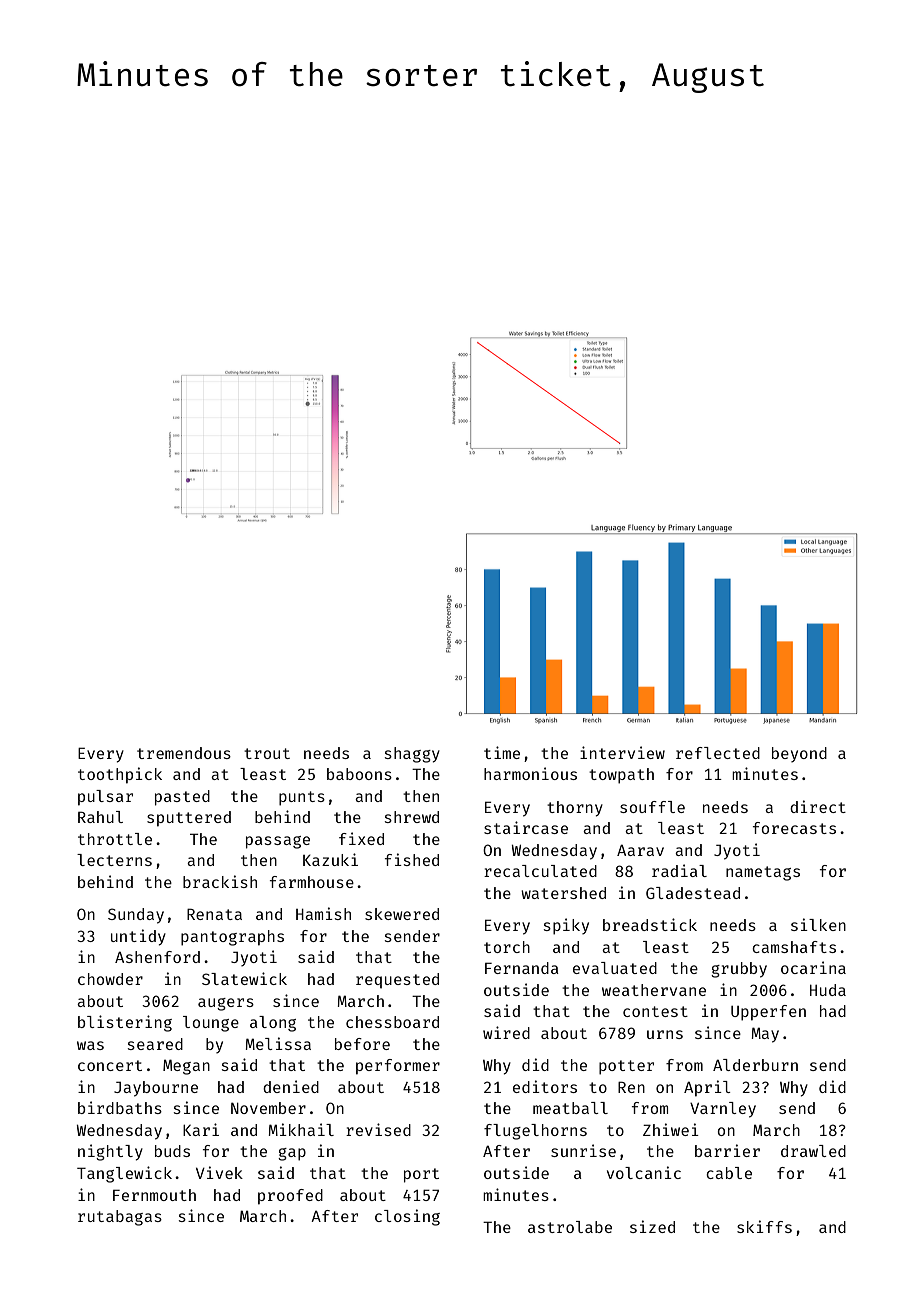 This screenshot has width=924, height=1311. What do you see at coordinates (818, 806) in the screenshot?
I see `direct` at bounding box center [818, 806].
